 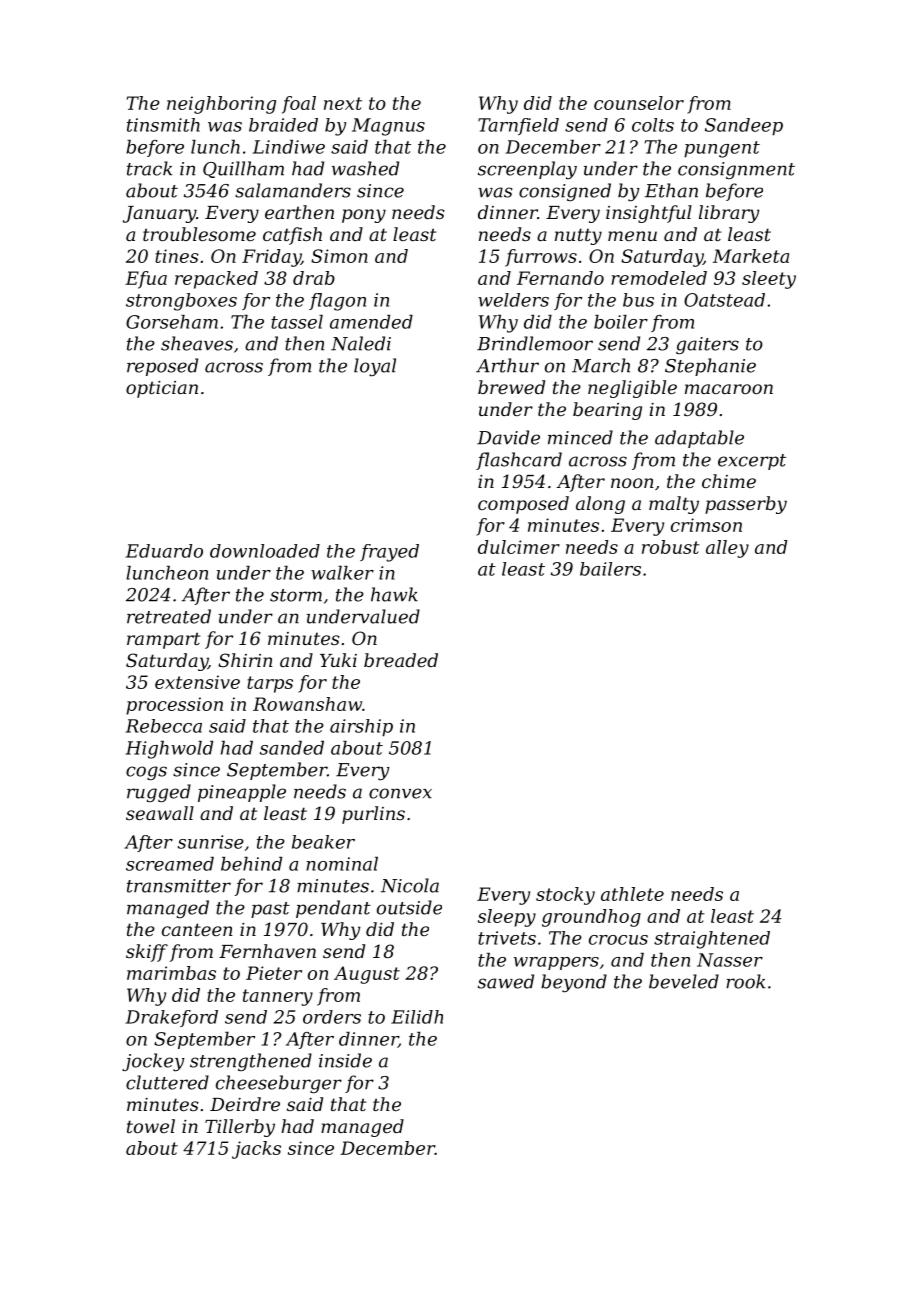 What do you see at coordinates (339, 256) in the image?
I see `Simon` at bounding box center [339, 256].
